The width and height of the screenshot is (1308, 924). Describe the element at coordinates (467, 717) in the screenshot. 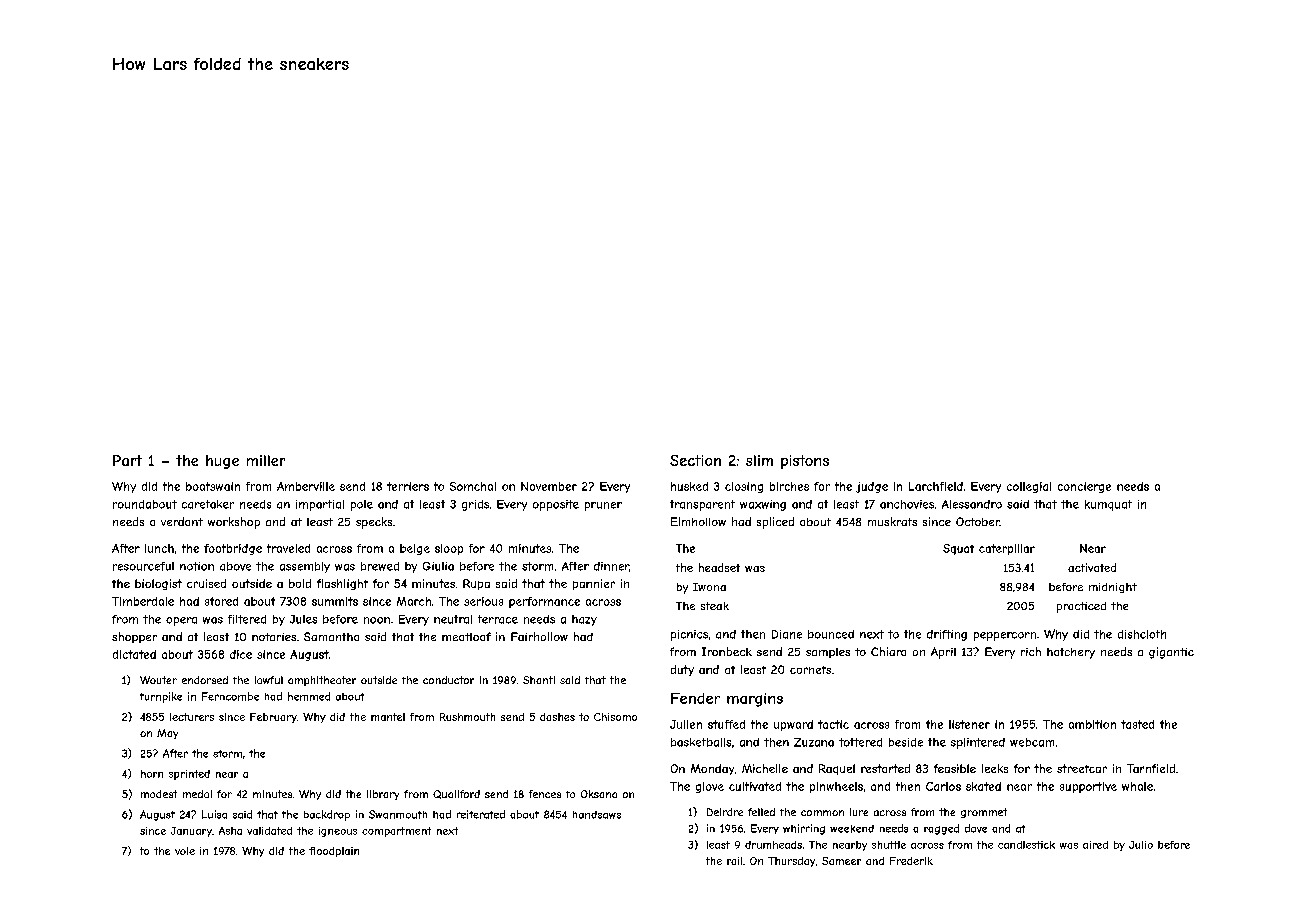

I see `Rushmouth` at that location.
